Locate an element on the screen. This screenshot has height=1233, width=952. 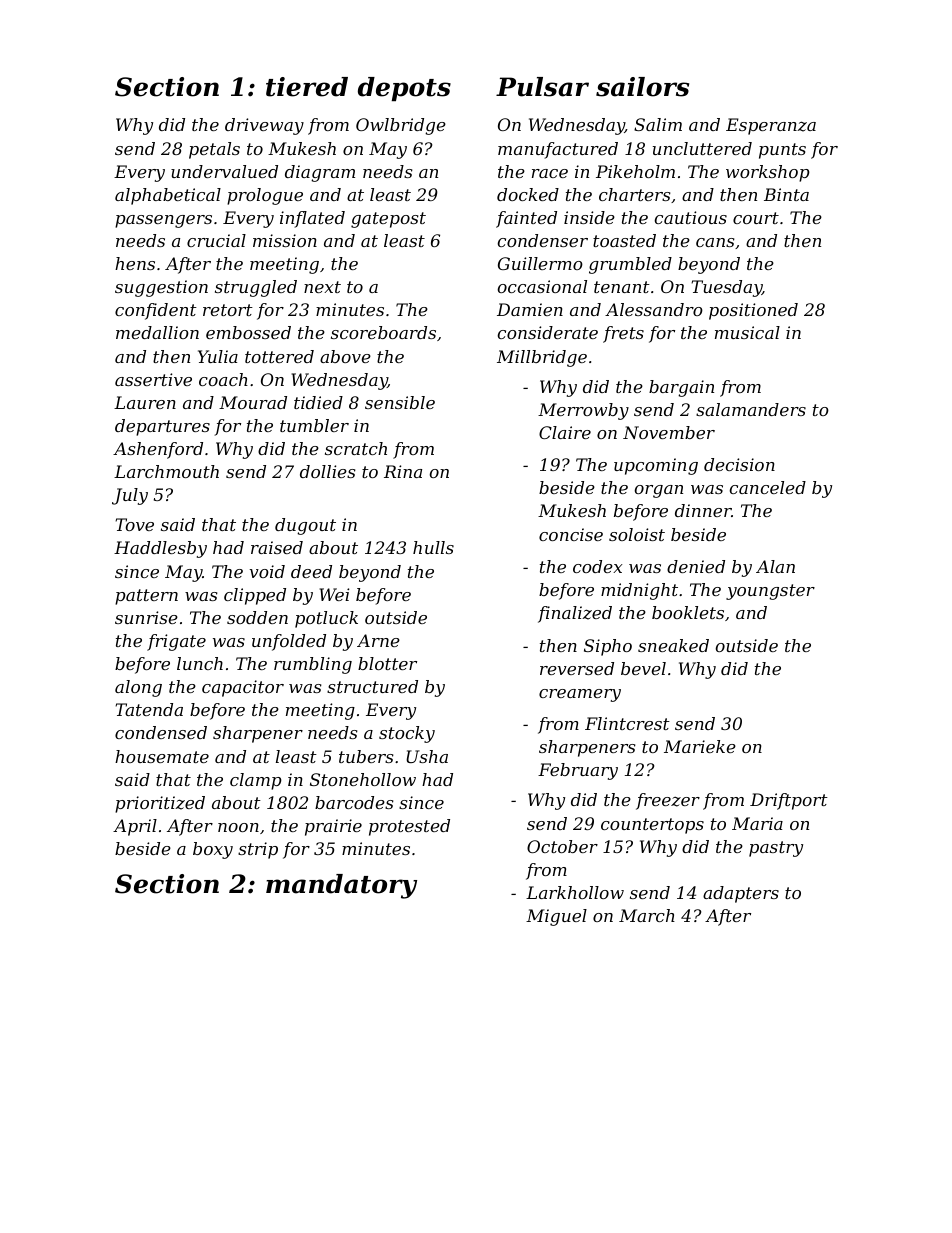
boxy is located at coordinates (213, 850).
